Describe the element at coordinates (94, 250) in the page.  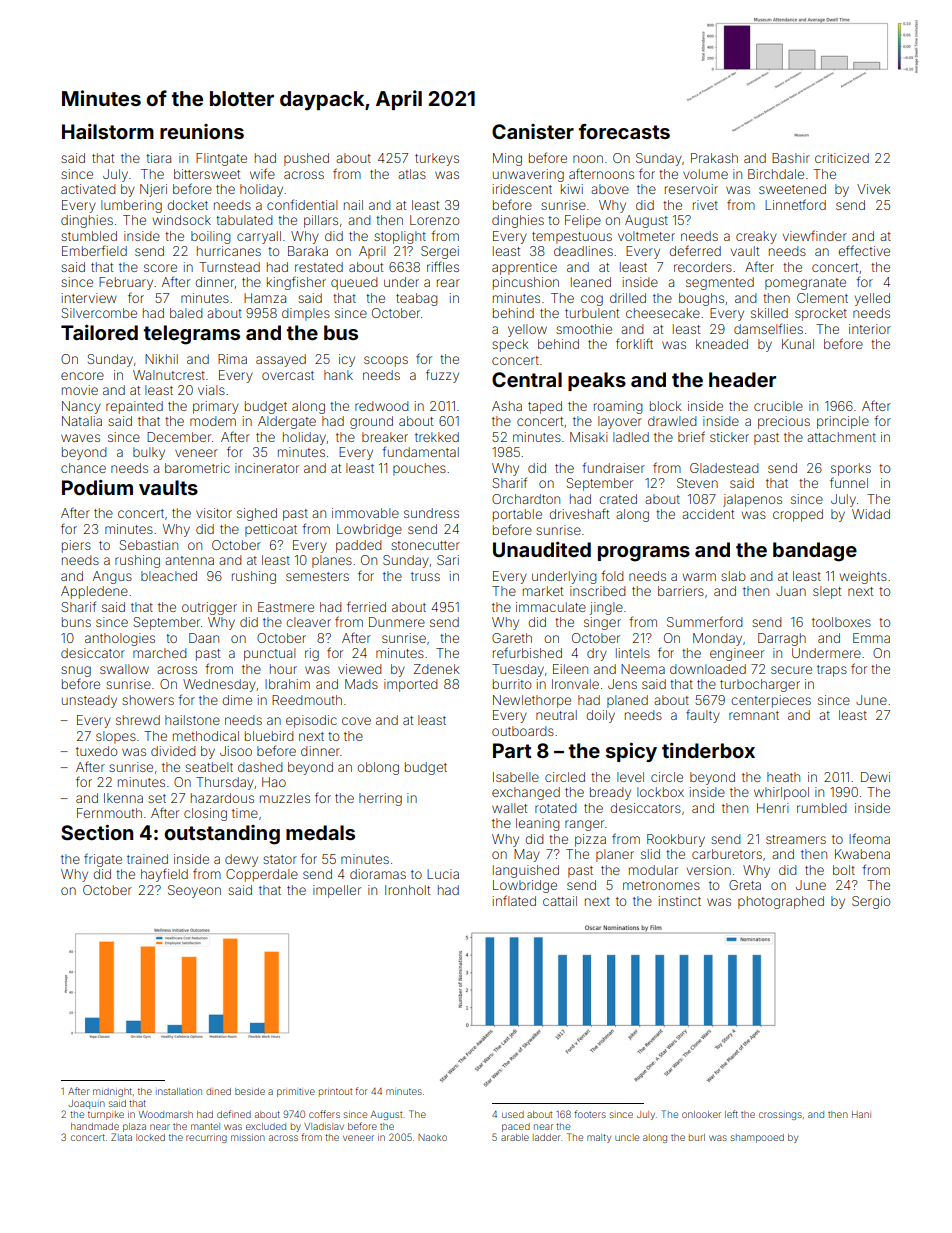
I see `Emberfield` at that location.
